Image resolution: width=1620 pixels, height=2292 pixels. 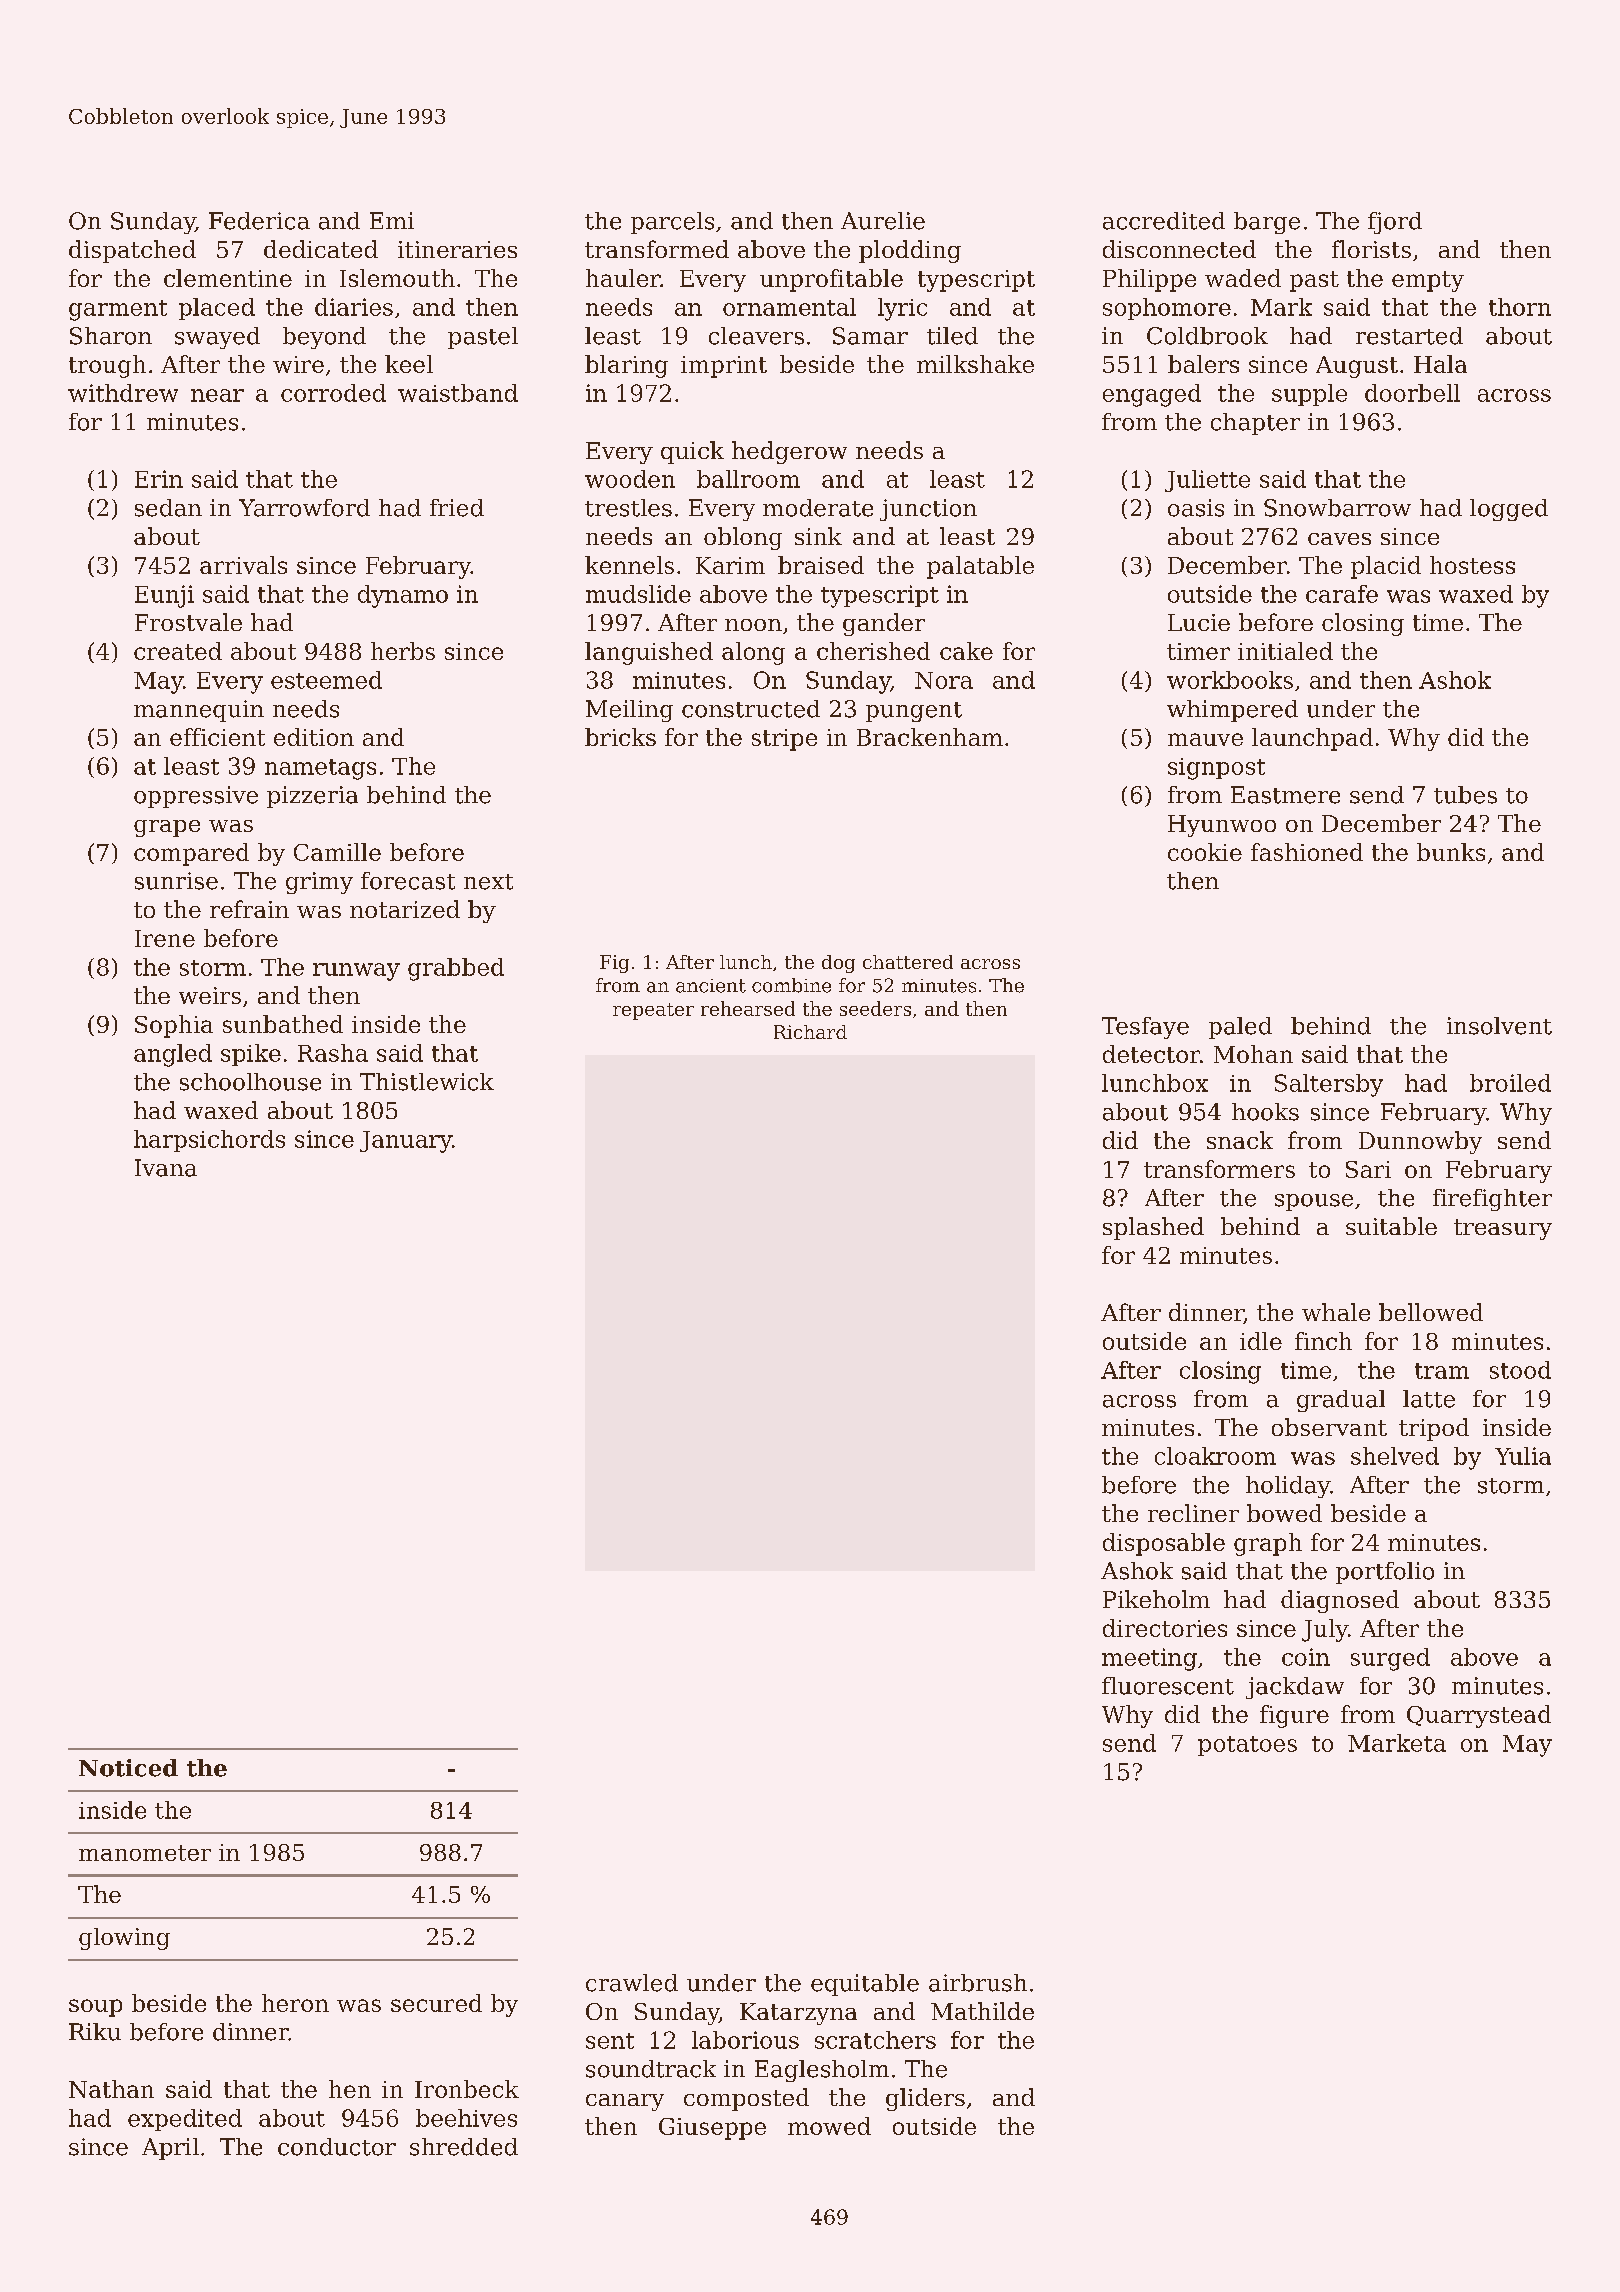 What do you see at coordinates (1164, 221) in the screenshot?
I see `accredited` at bounding box center [1164, 221].
